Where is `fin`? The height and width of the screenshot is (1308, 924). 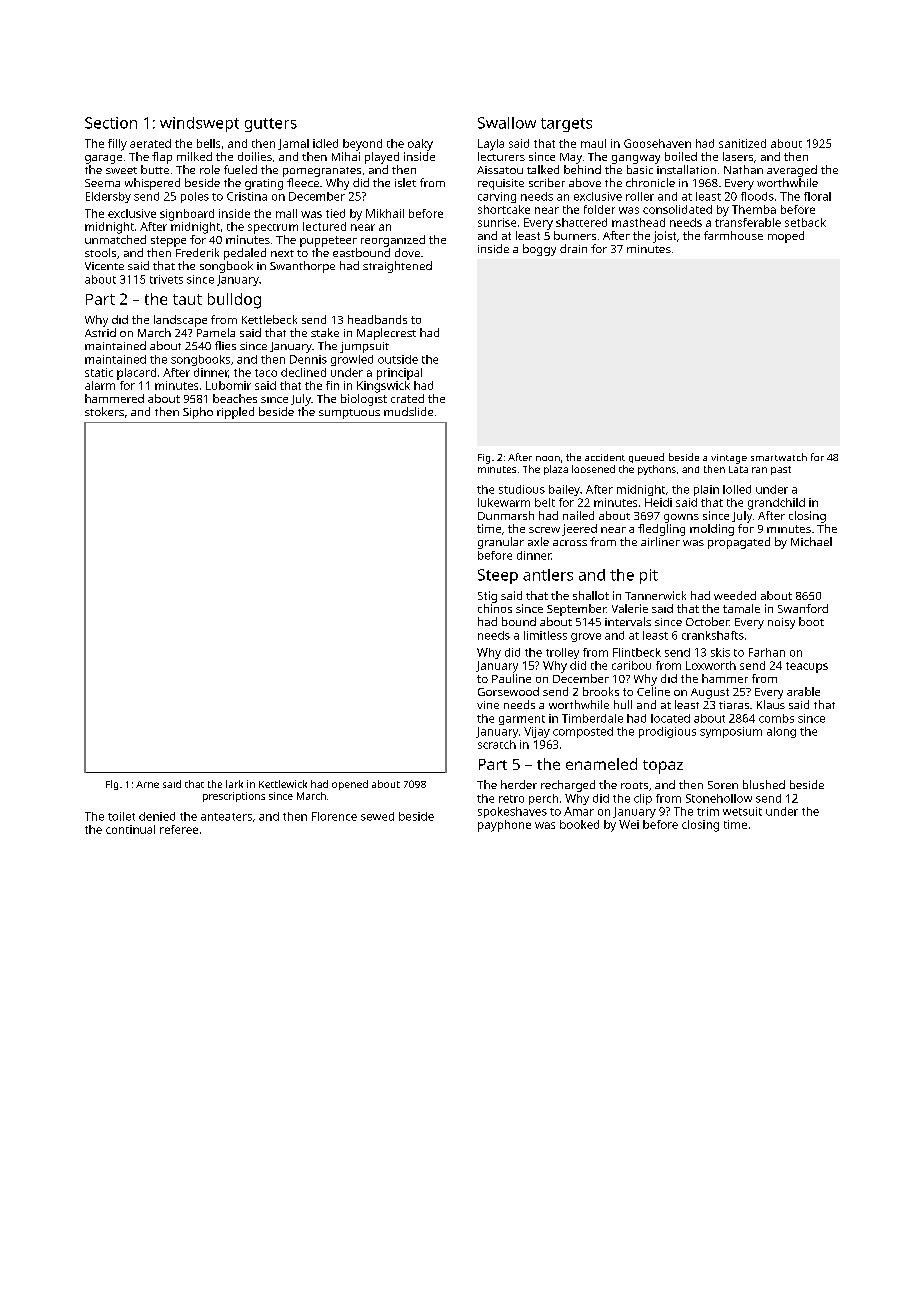
fin is located at coordinates (332, 385).
